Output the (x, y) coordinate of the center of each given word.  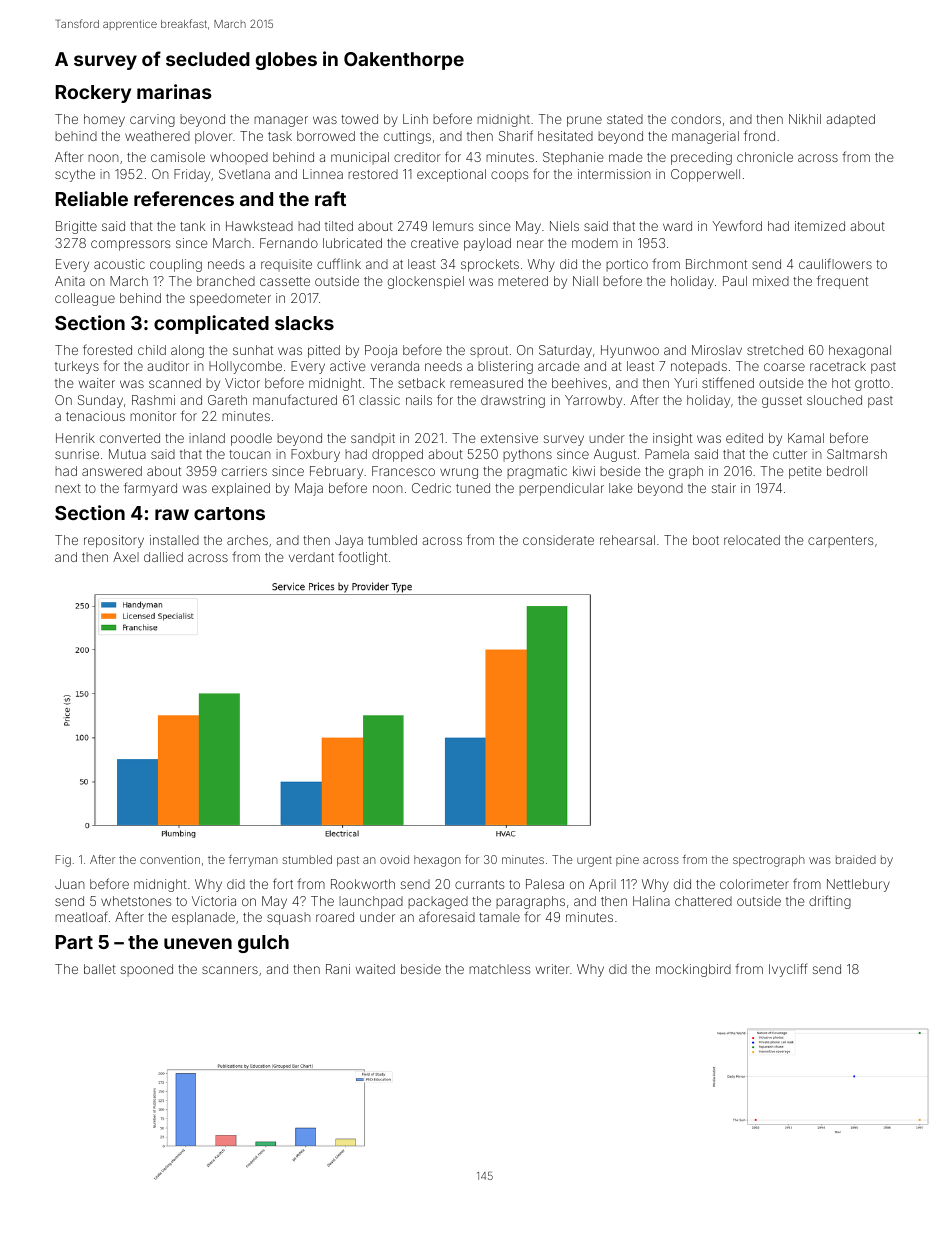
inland (207, 438)
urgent (594, 861)
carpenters (840, 542)
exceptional (451, 175)
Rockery (93, 94)
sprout (489, 352)
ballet (100, 969)
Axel (126, 557)
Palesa (545, 884)
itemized (820, 226)
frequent (842, 282)
